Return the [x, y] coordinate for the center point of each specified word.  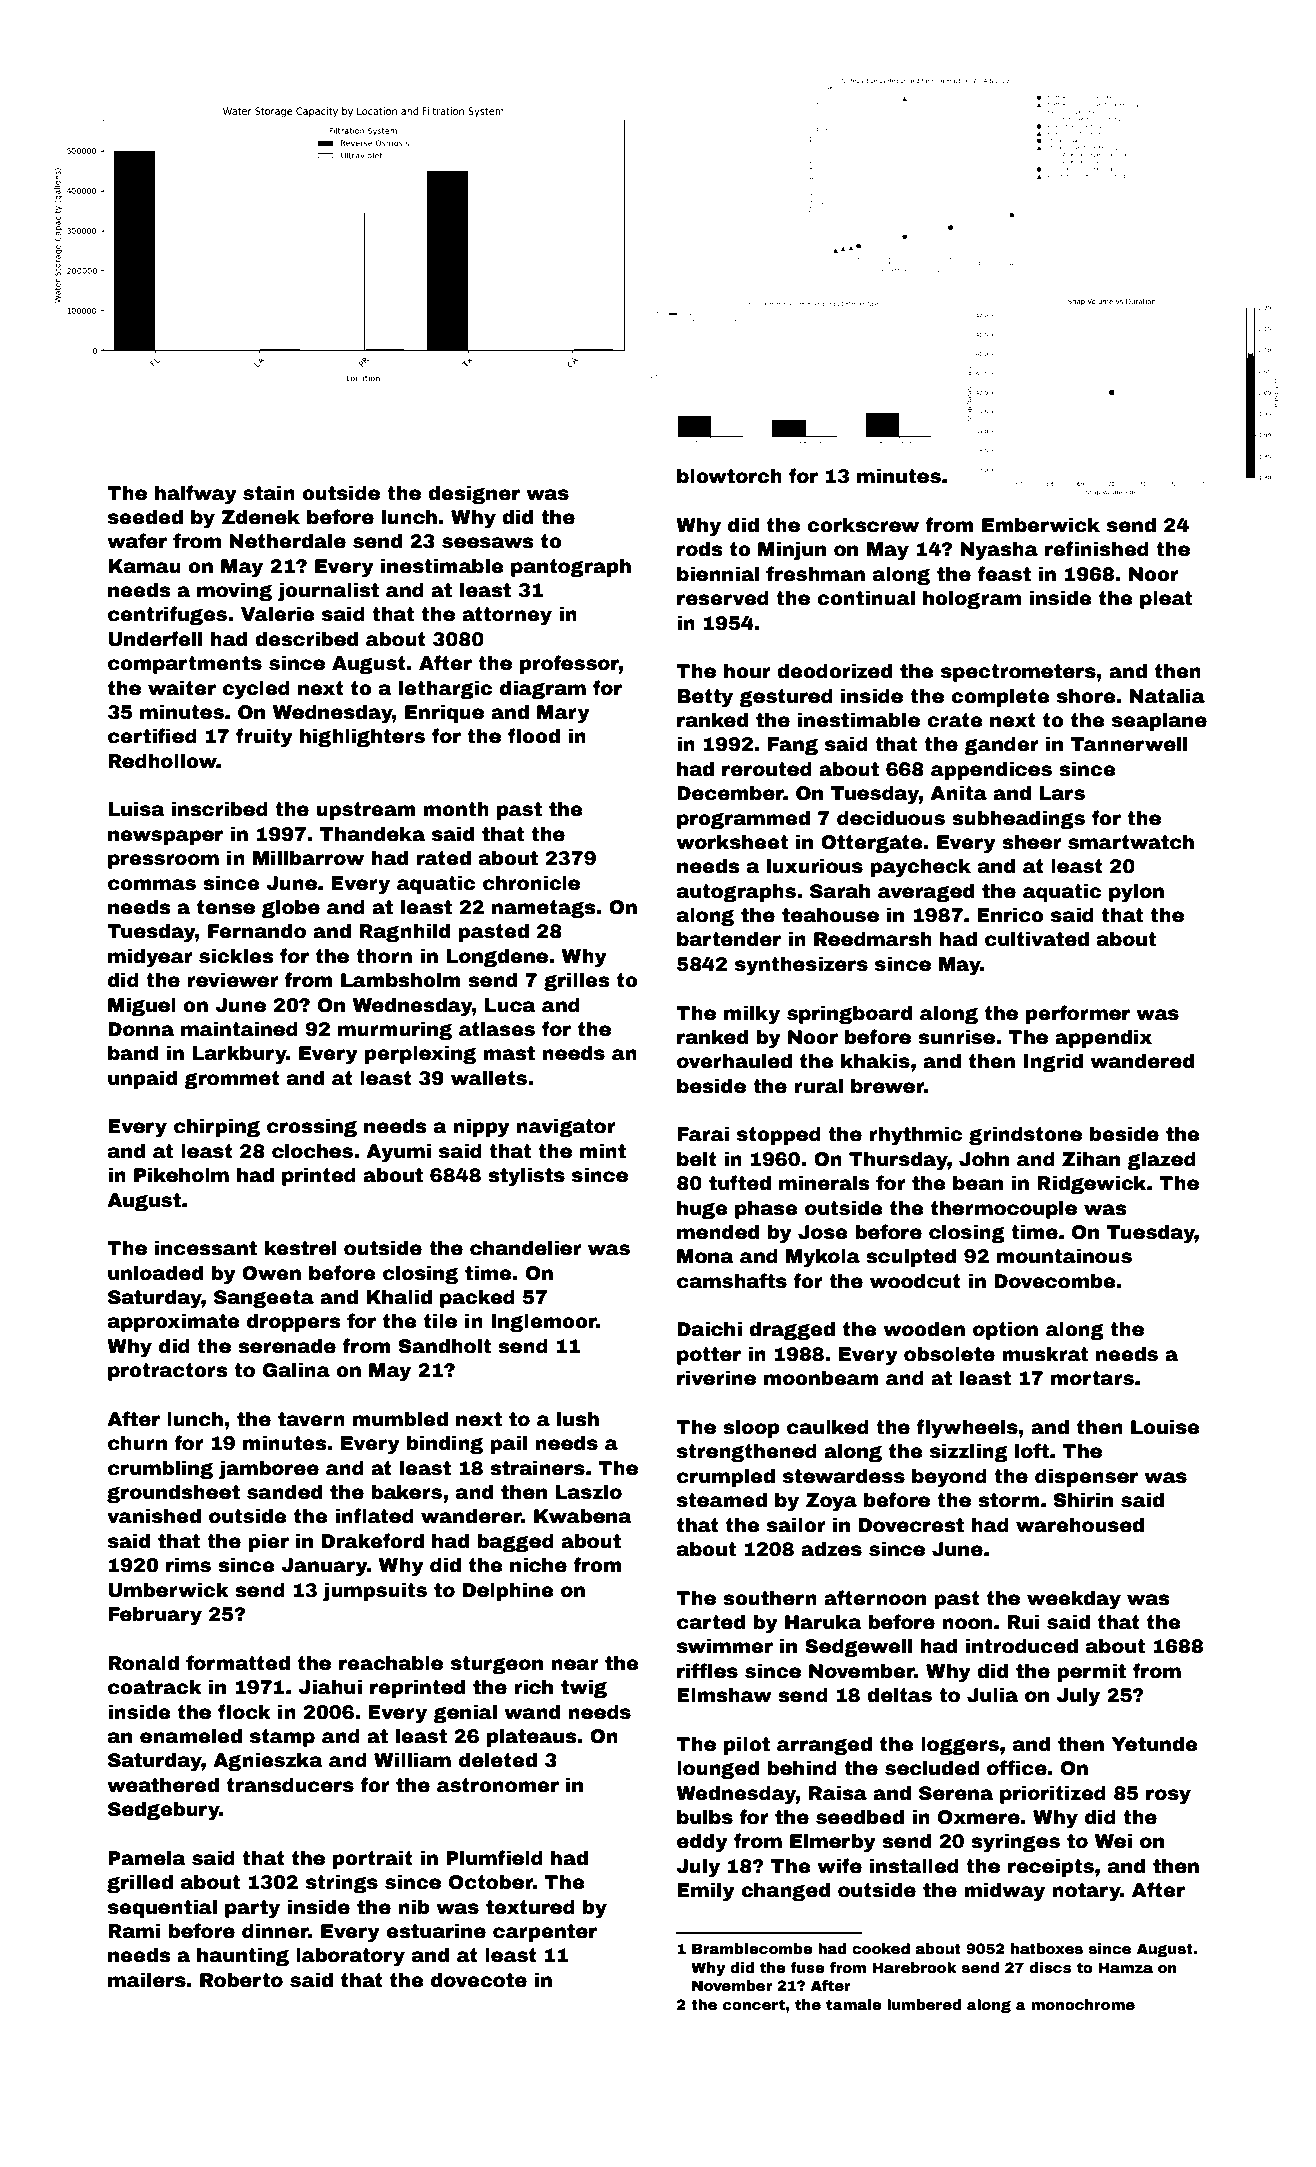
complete [1000, 698]
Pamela [146, 1858]
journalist [328, 592]
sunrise [956, 1037]
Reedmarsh [873, 939]
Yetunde [1155, 1744]
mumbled [400, 1419]
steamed [722, 1500]
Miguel [142, 1007]
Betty [705, 698]
